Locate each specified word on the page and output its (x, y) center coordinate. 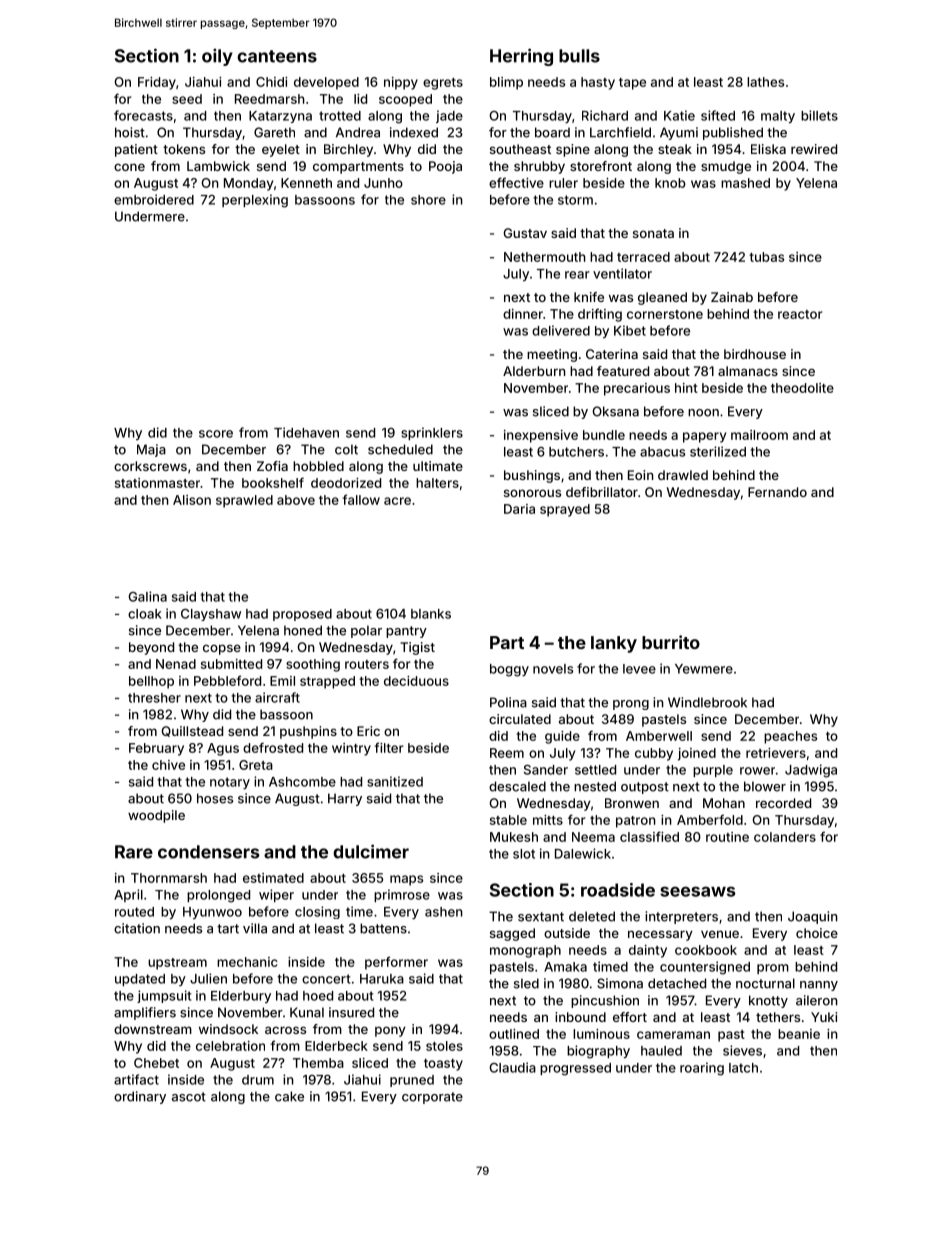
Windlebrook (707, 702)
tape (632, 84)
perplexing (255, 201)
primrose (402, 895)
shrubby (539, 167)
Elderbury (241, 997)
